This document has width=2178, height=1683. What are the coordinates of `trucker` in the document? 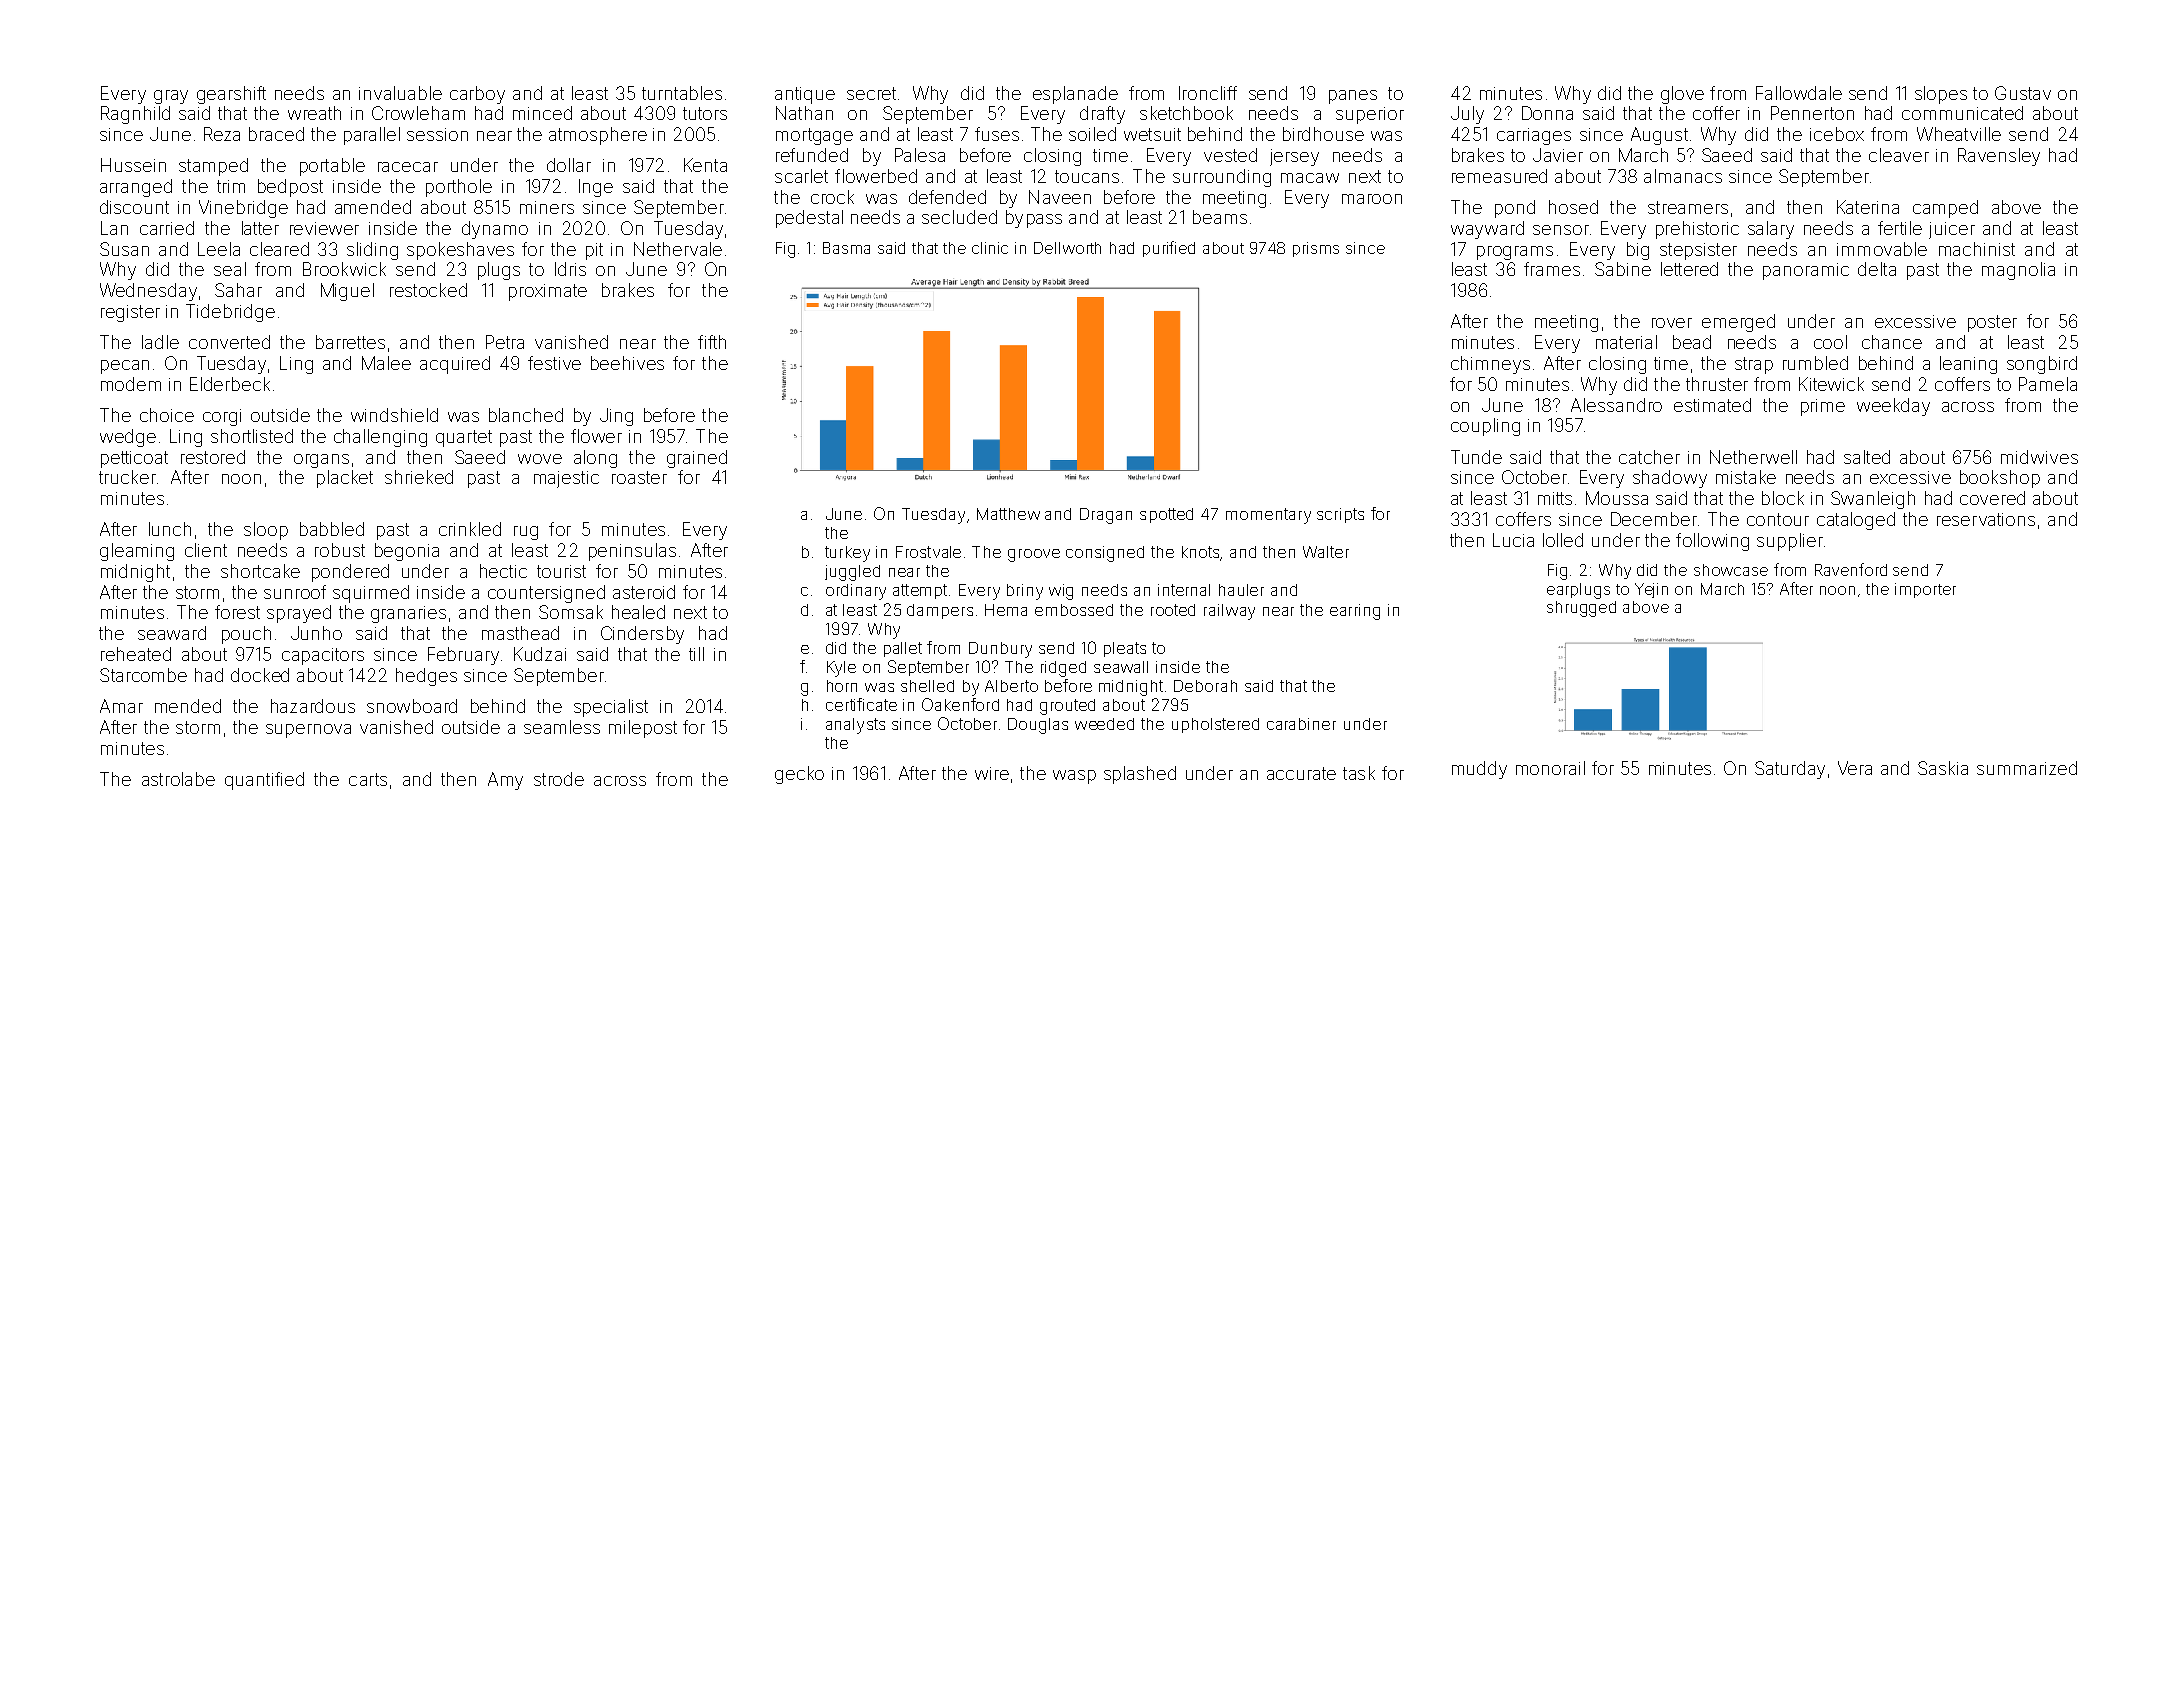 It's located at (127, 477).
